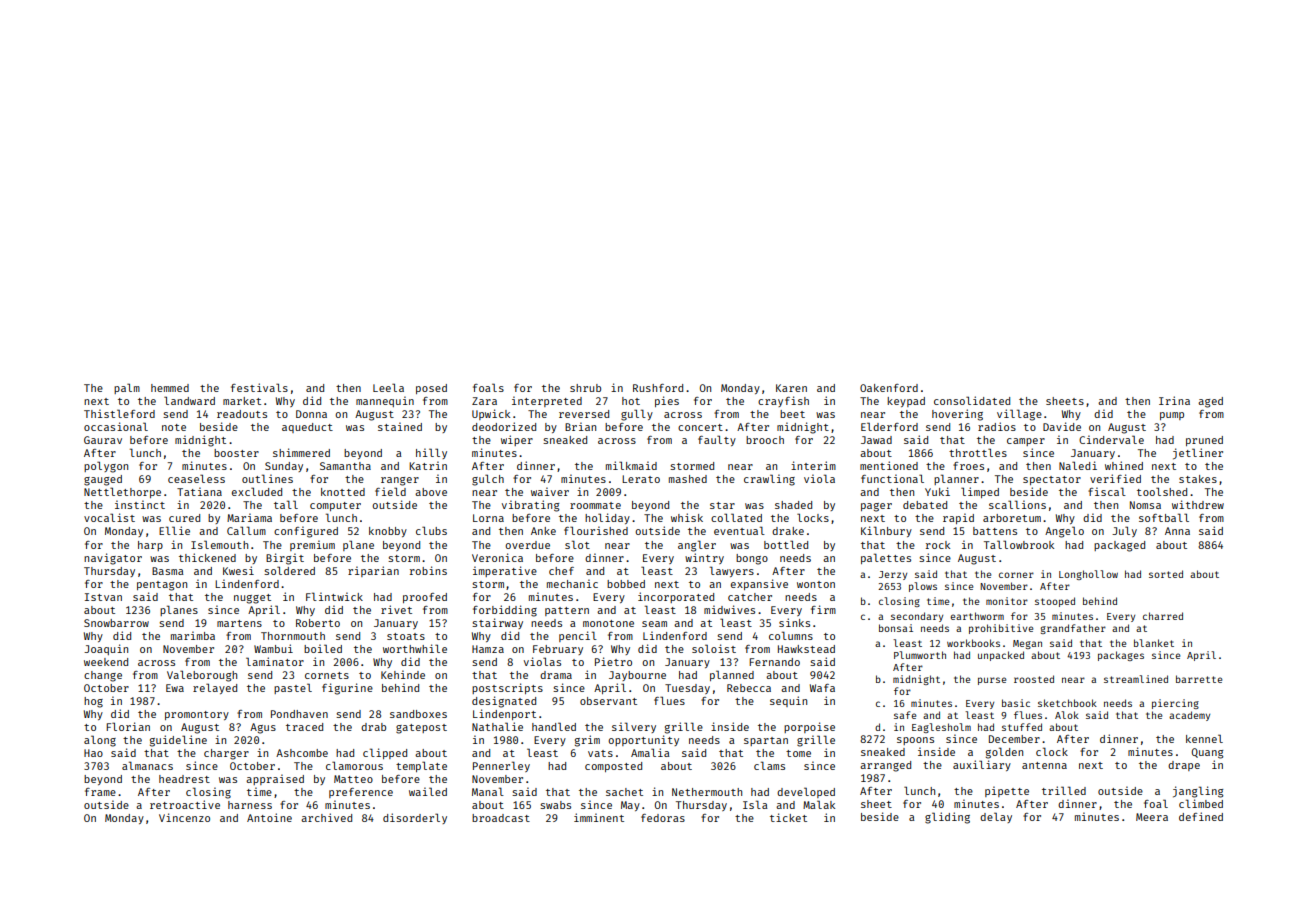  Describe the element at coordinates (906, 402) in the page. I see `keypad` at that location.
